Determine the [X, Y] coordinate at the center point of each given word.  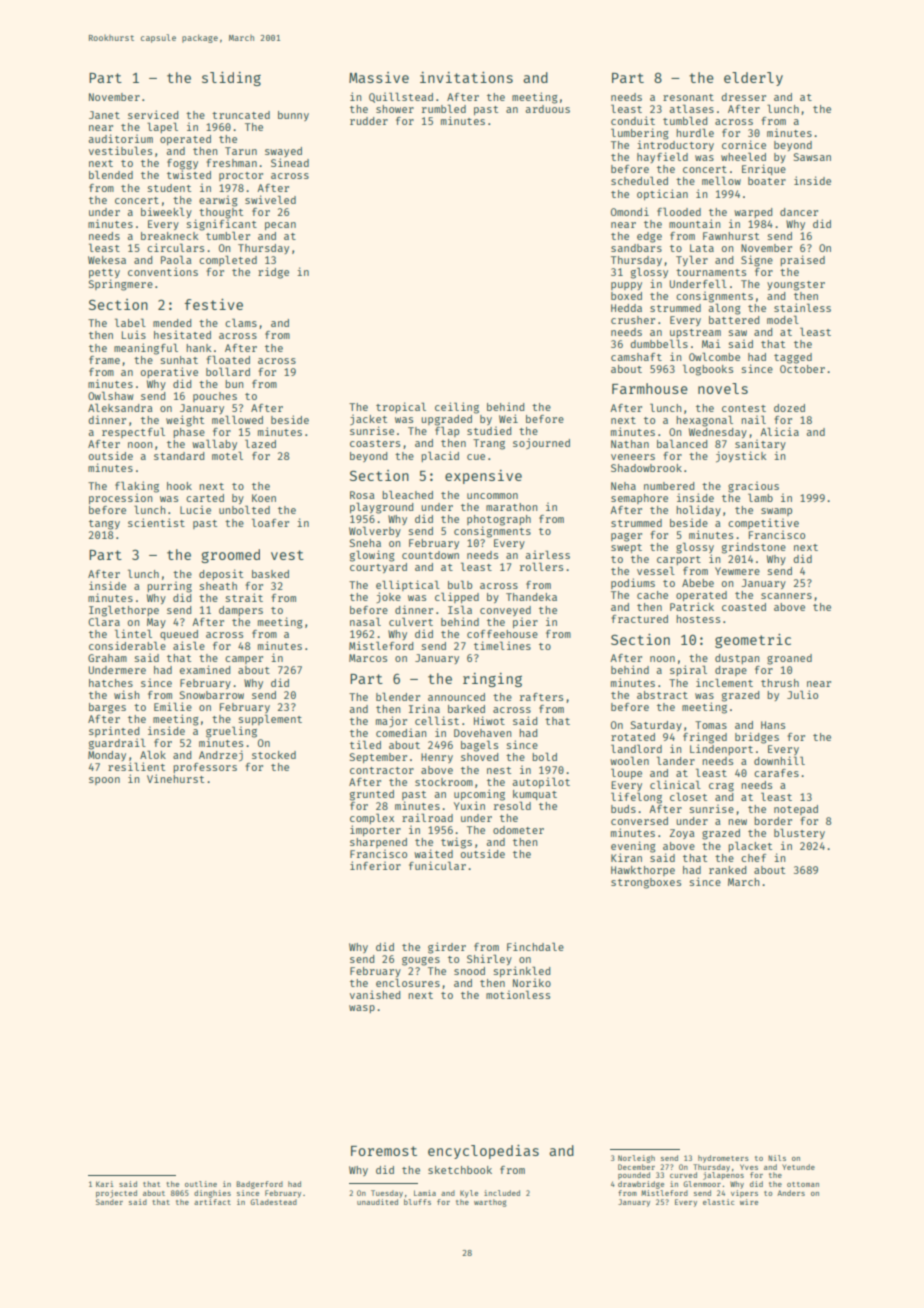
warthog [490, 1203]
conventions [163, 271]
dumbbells [659, 343]
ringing [492, 680]
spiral [688, 670]
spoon [104, 781]
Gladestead [273, 1202]
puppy [626, 286]
